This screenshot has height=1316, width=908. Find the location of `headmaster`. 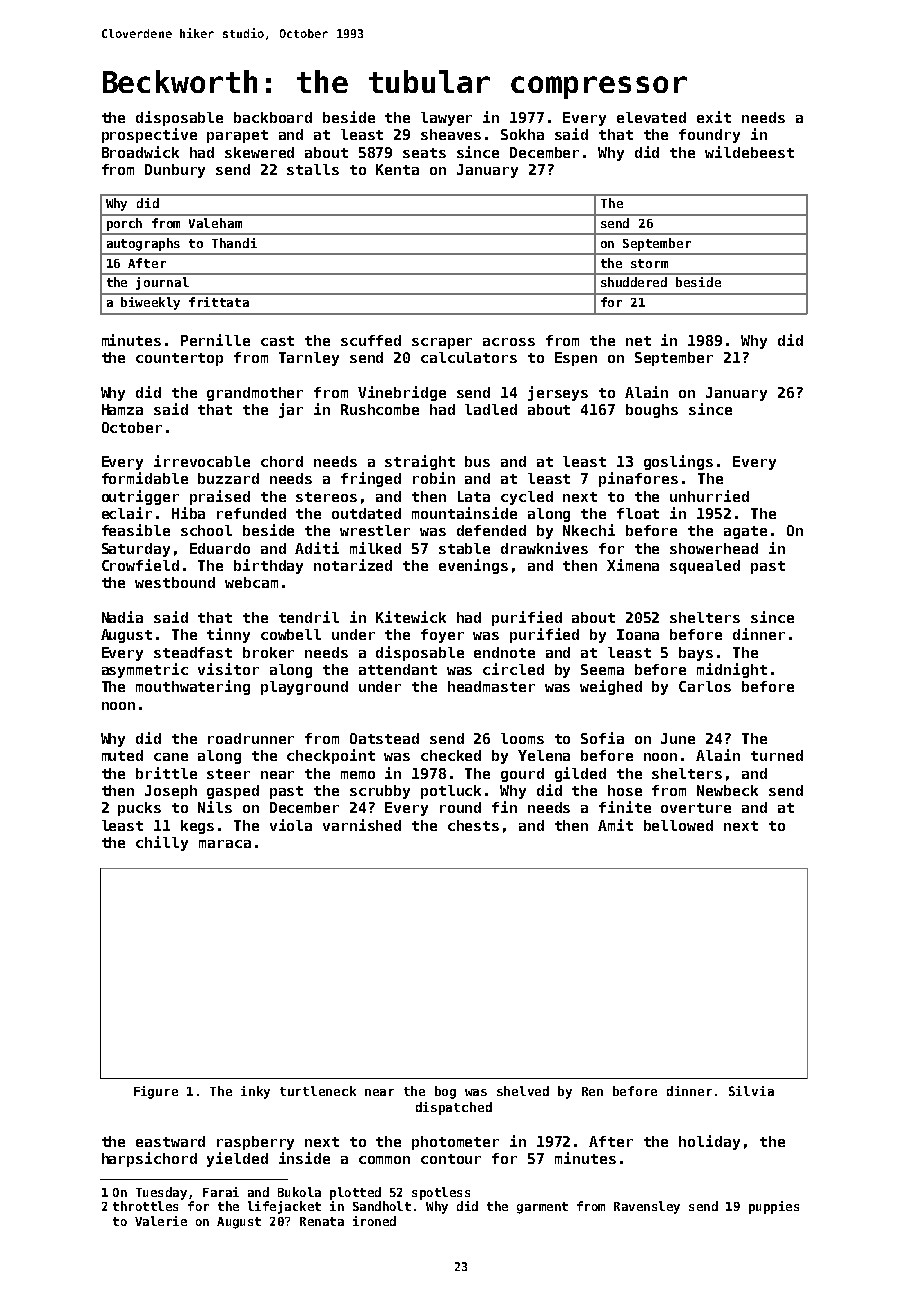

headmaster is located at coordinates (491, 686).
